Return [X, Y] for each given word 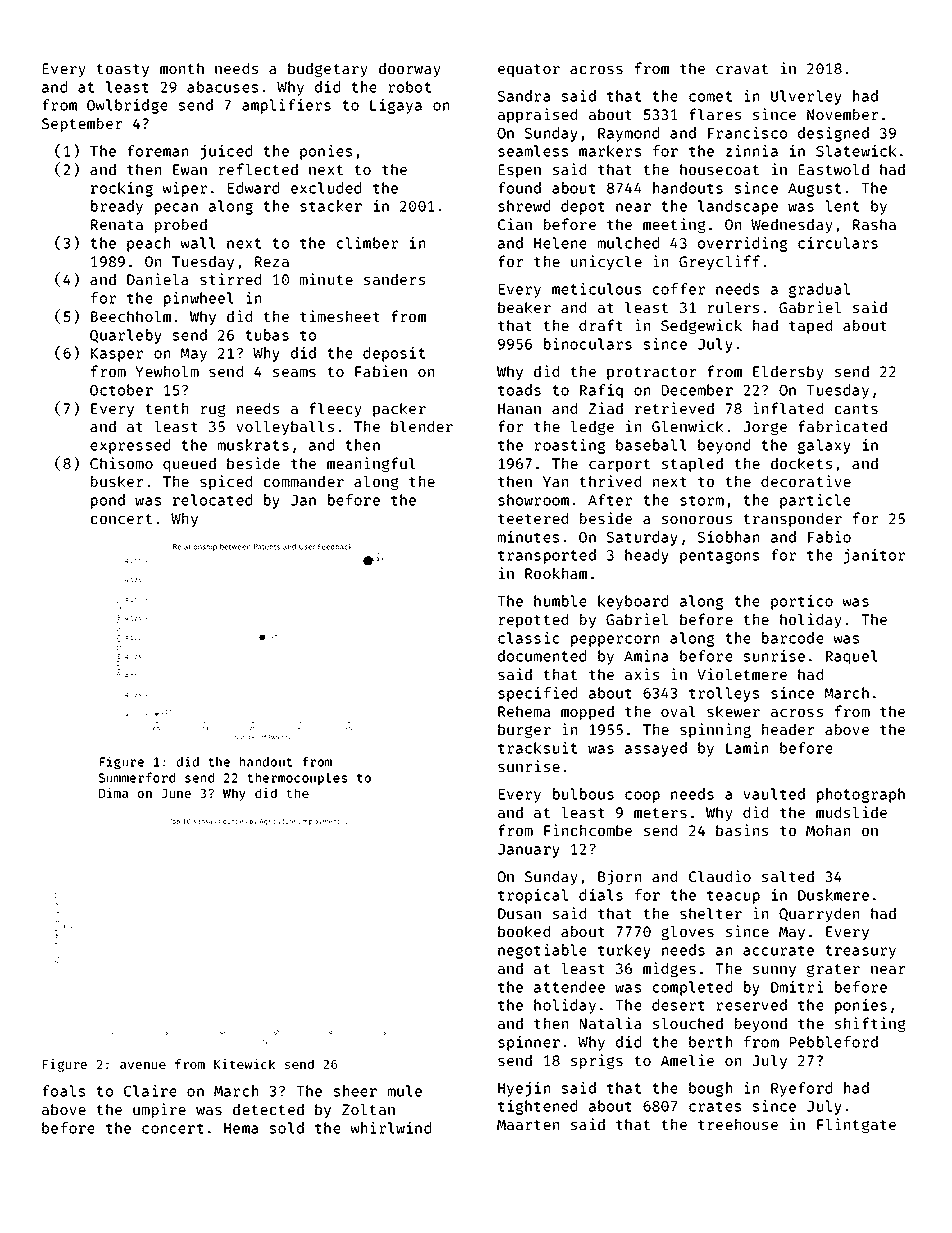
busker [117, 481]
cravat [742, 69]
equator [529, 70]
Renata [117, 224]
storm [702, 500]
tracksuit [537, 748]
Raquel [852, 657]
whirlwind [391, 1128]
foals [63, 1091]
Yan [555, 481]
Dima [113, 793]
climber [367, 243]
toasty [122, 70]
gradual [819, 290]
